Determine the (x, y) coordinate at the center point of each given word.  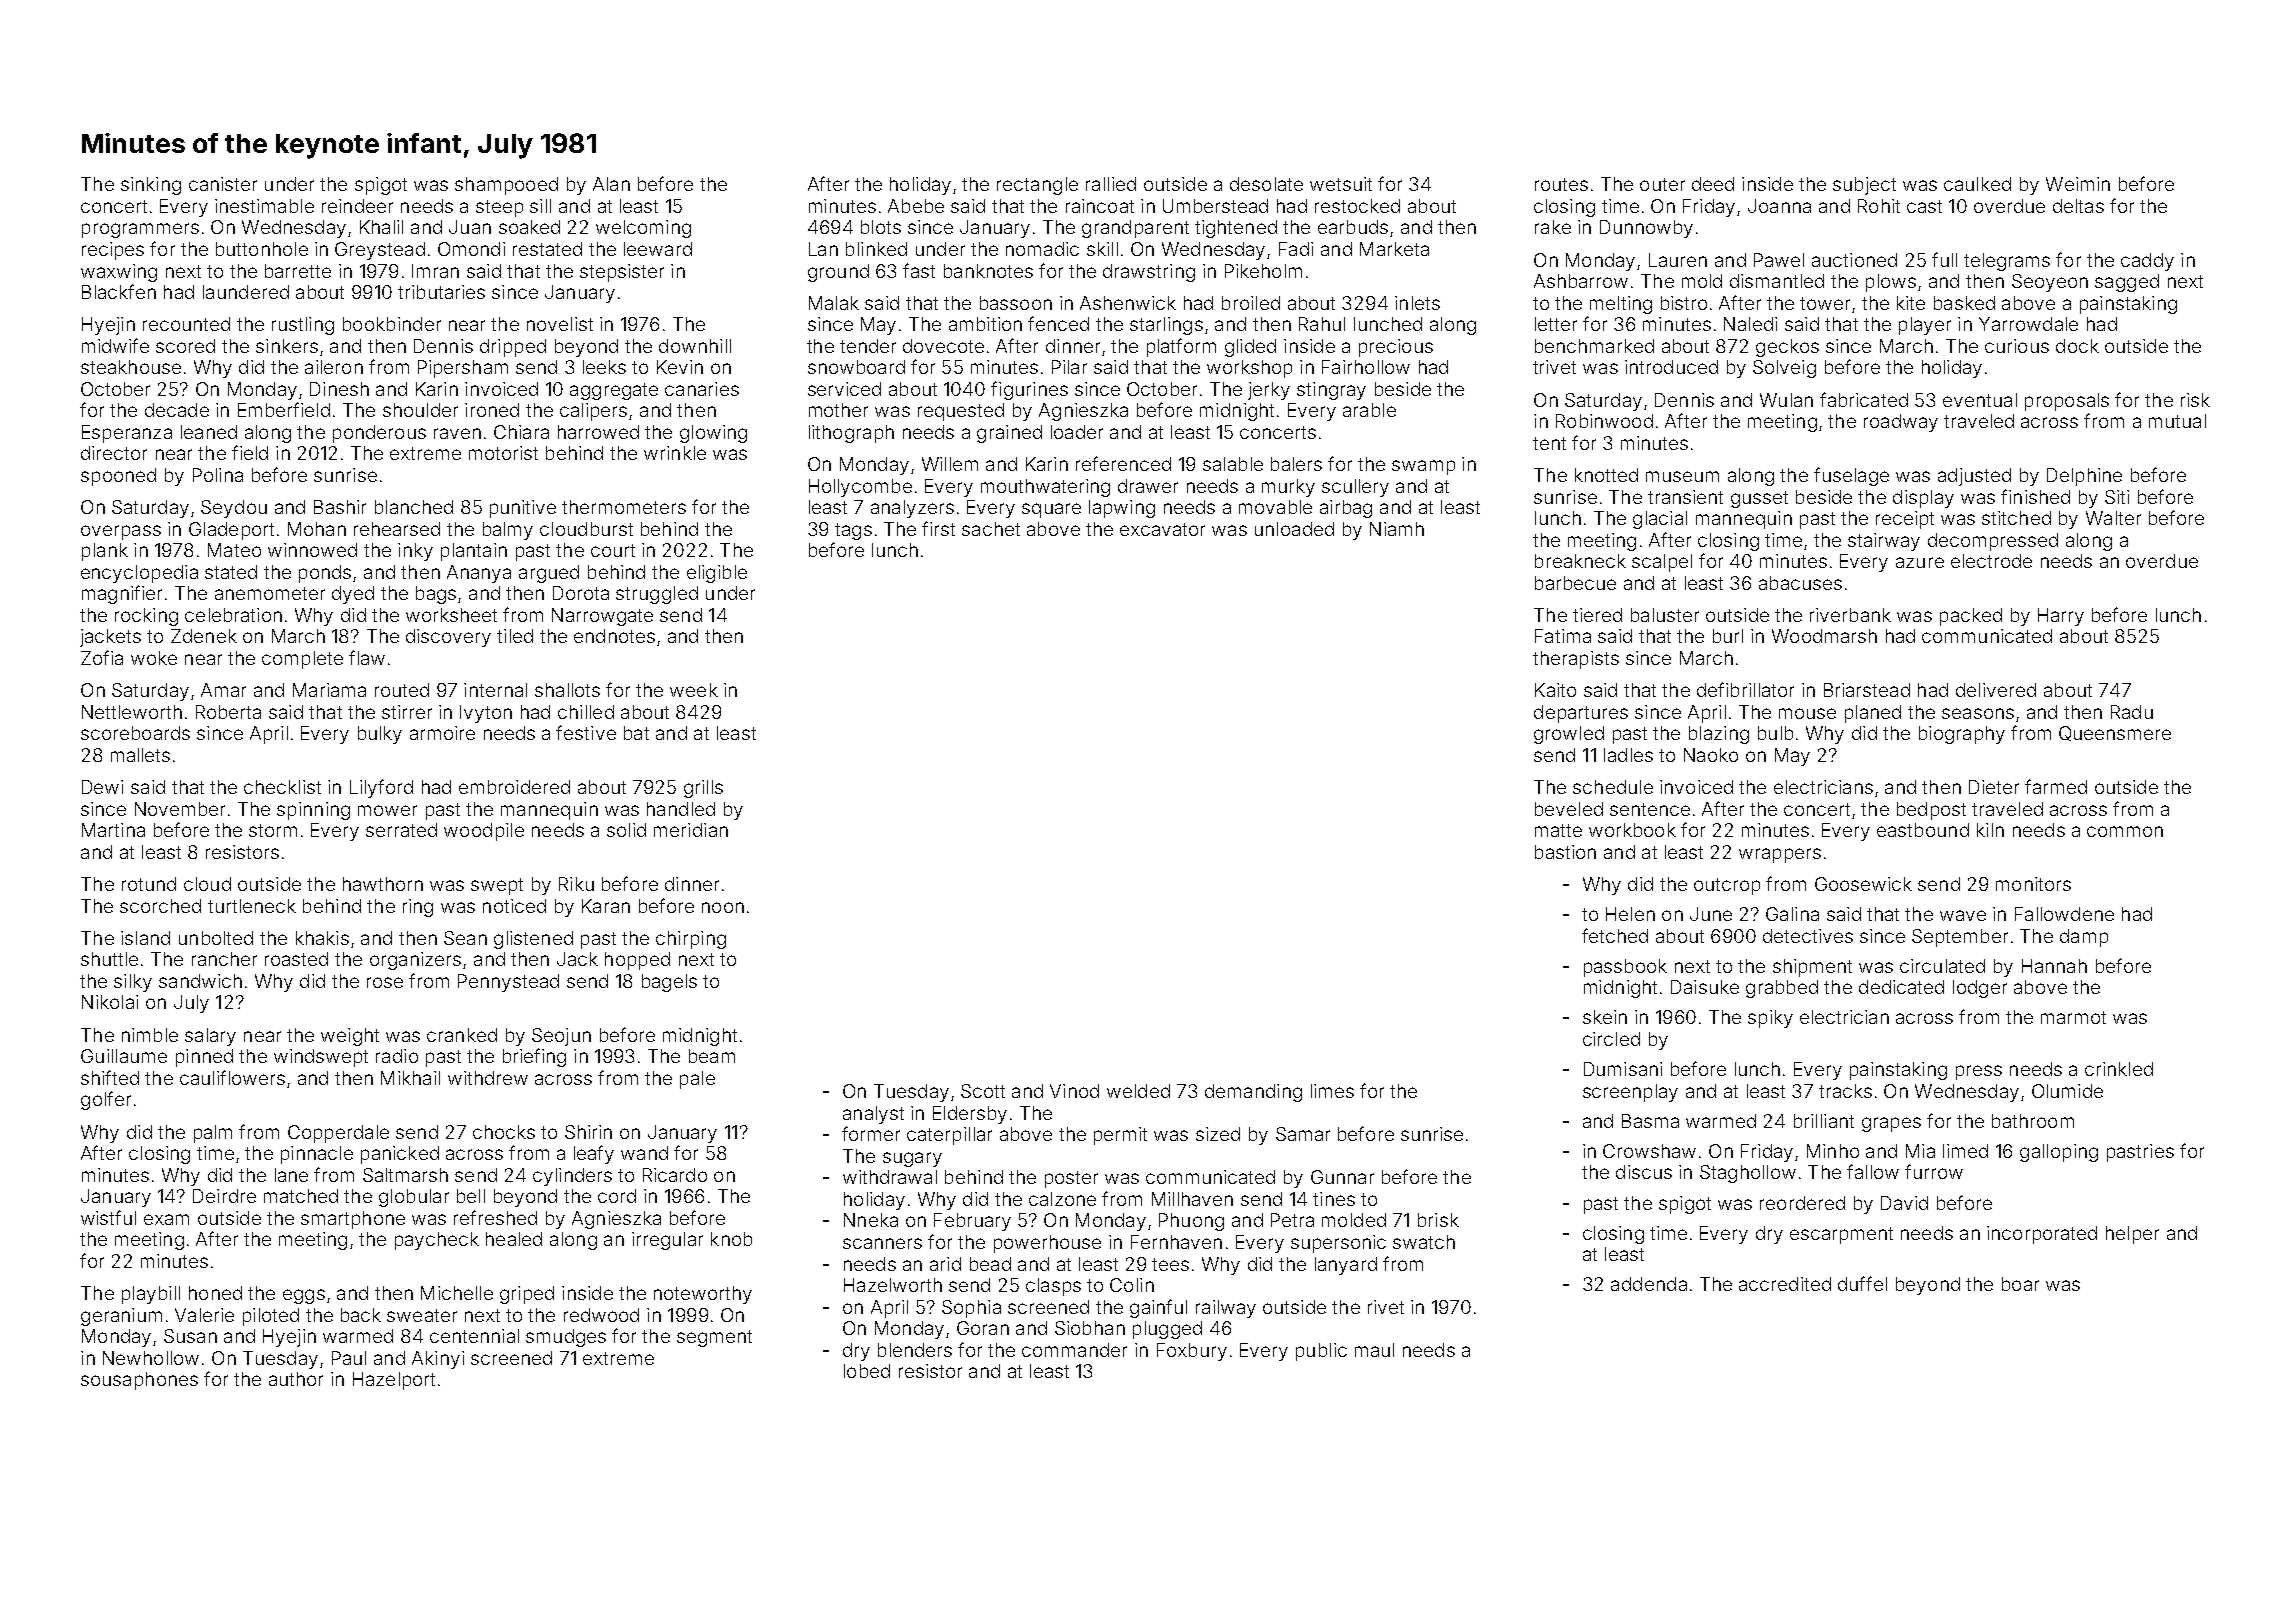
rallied (1111, 184)
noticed (514, 906)
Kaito (1555, 690)
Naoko (1711, 755)
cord (617, 1196)
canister (223, 184)
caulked (1977, 184)
